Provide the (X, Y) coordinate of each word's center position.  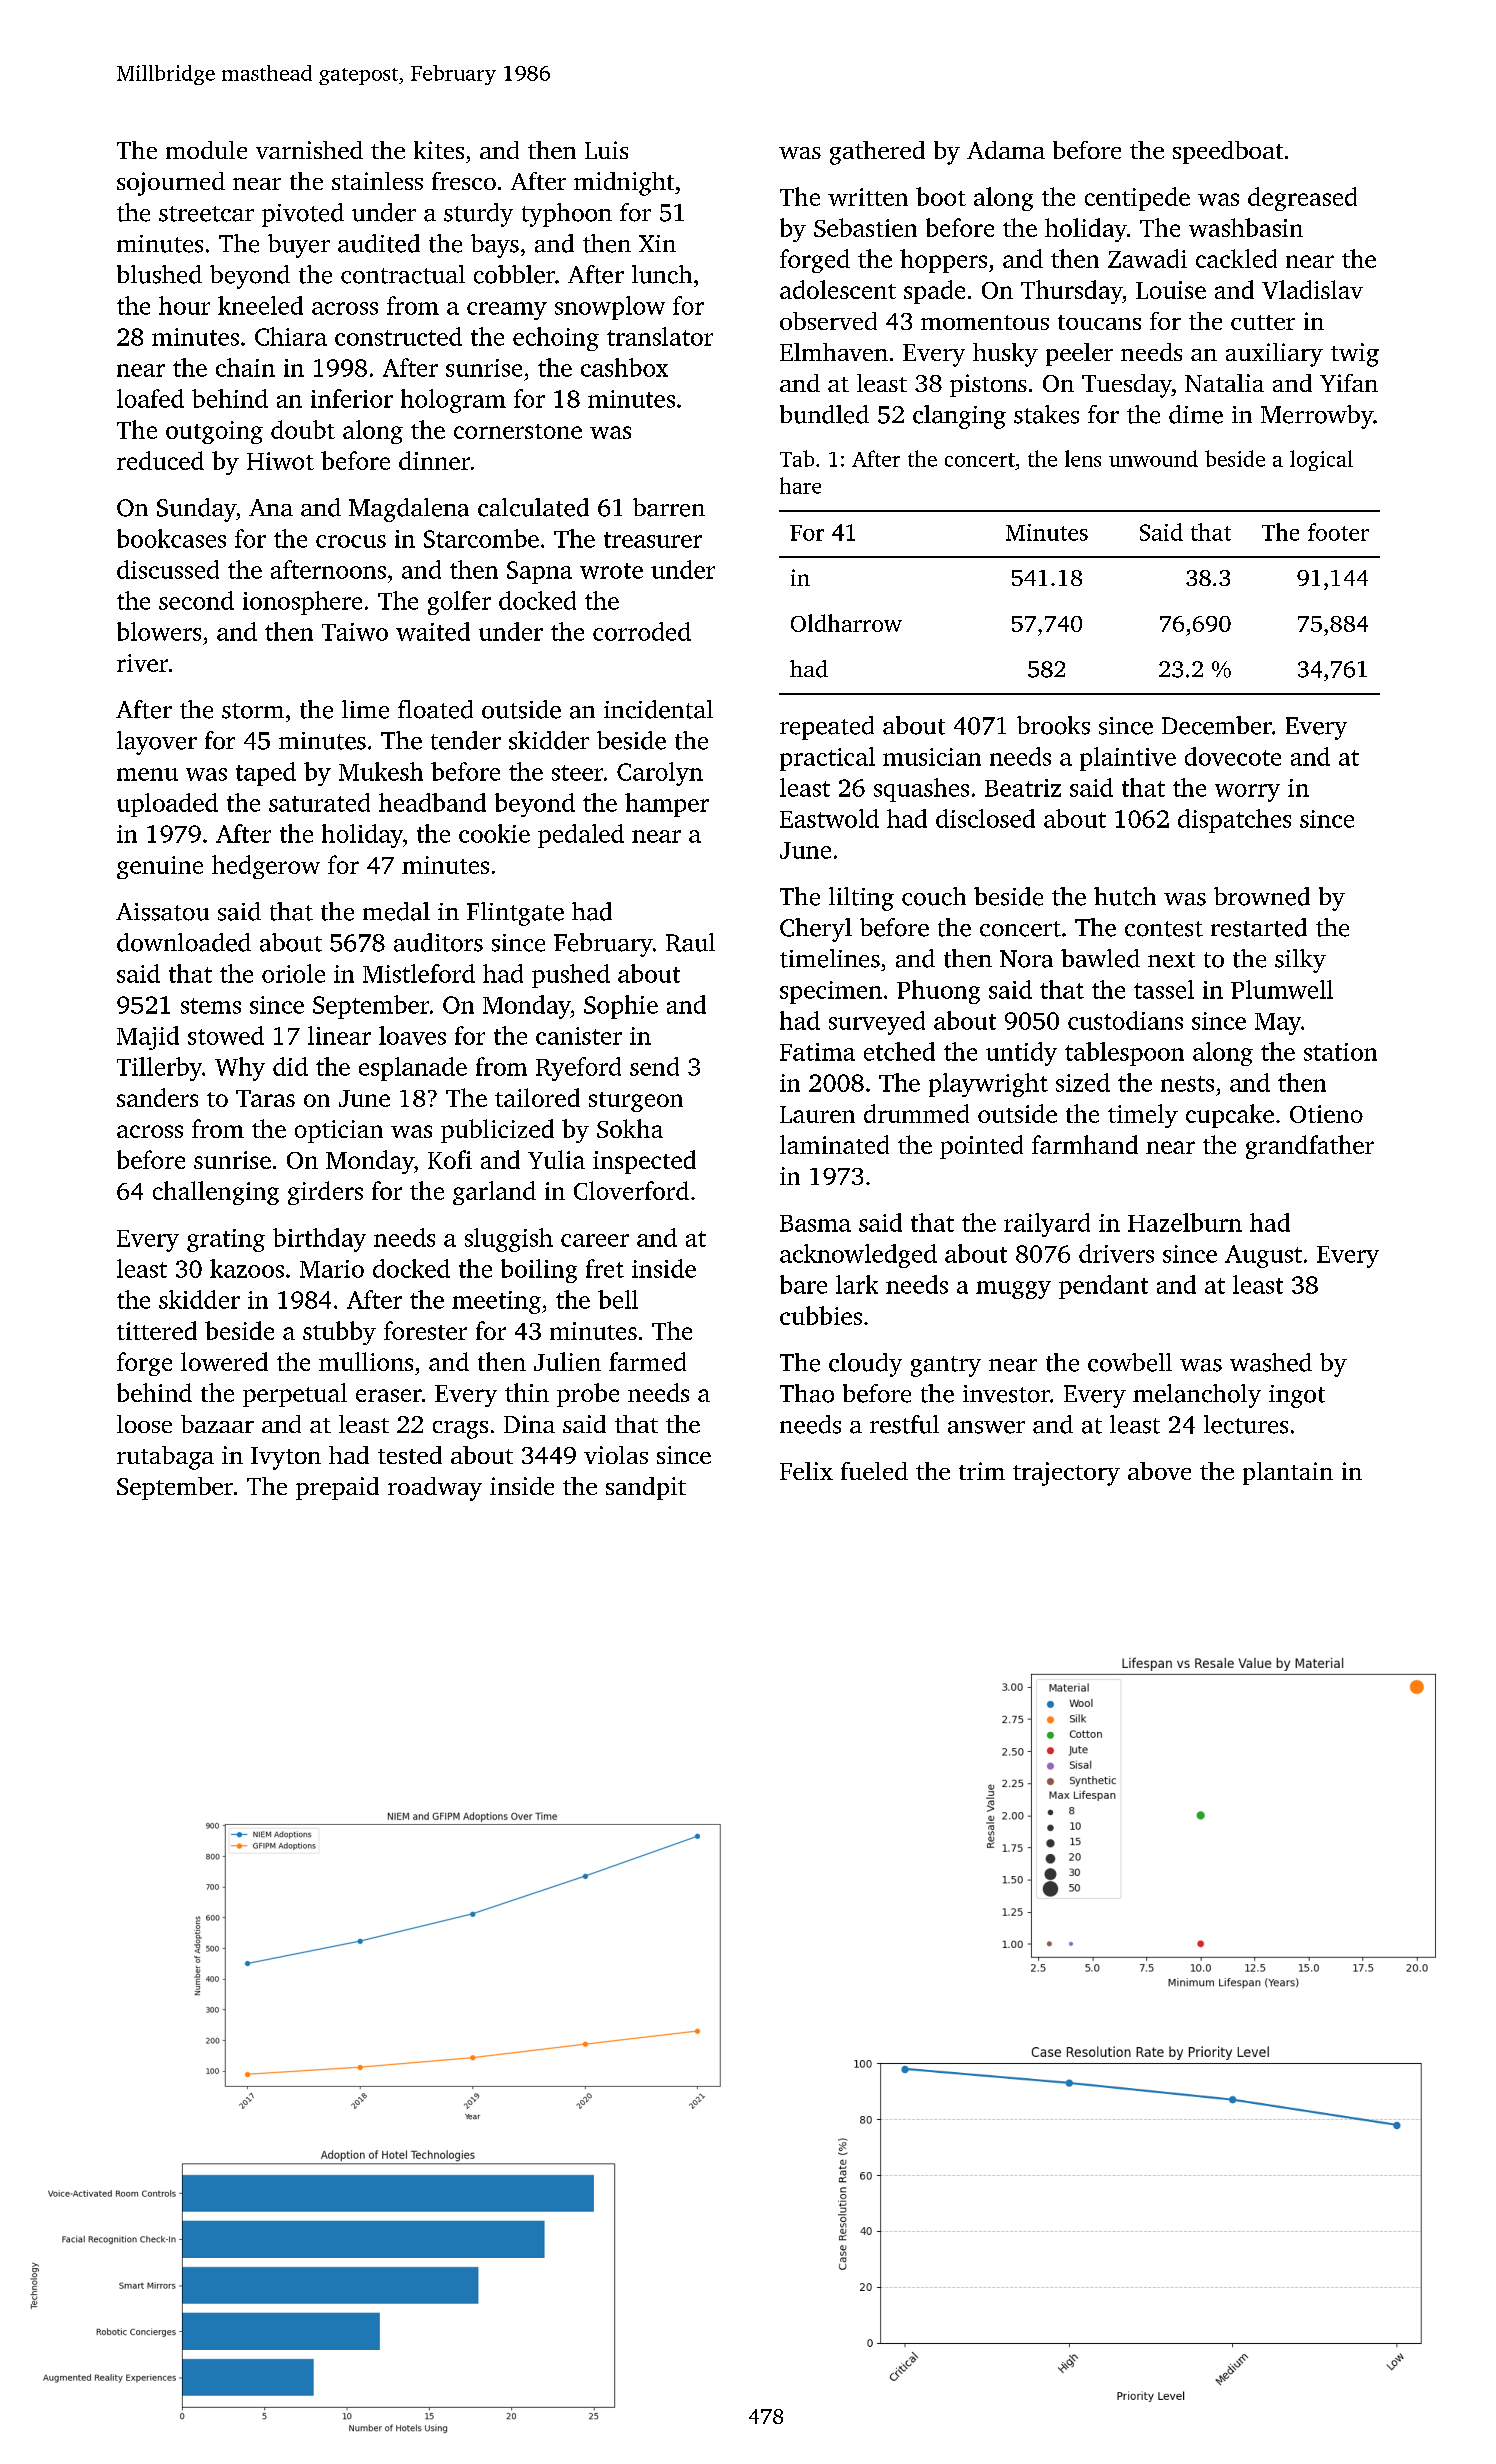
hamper (667, 805)
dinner (434, 460)
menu (147, 774)
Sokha (630, 1128)
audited (379, 243)
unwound (1153, 458)
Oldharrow (846, 623)
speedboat (1228, 152)
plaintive (1128, 759)
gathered (877, 153)
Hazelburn (1185, 1222)
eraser (389, 1395)
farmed (647, 1361)
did (290, 1066)
